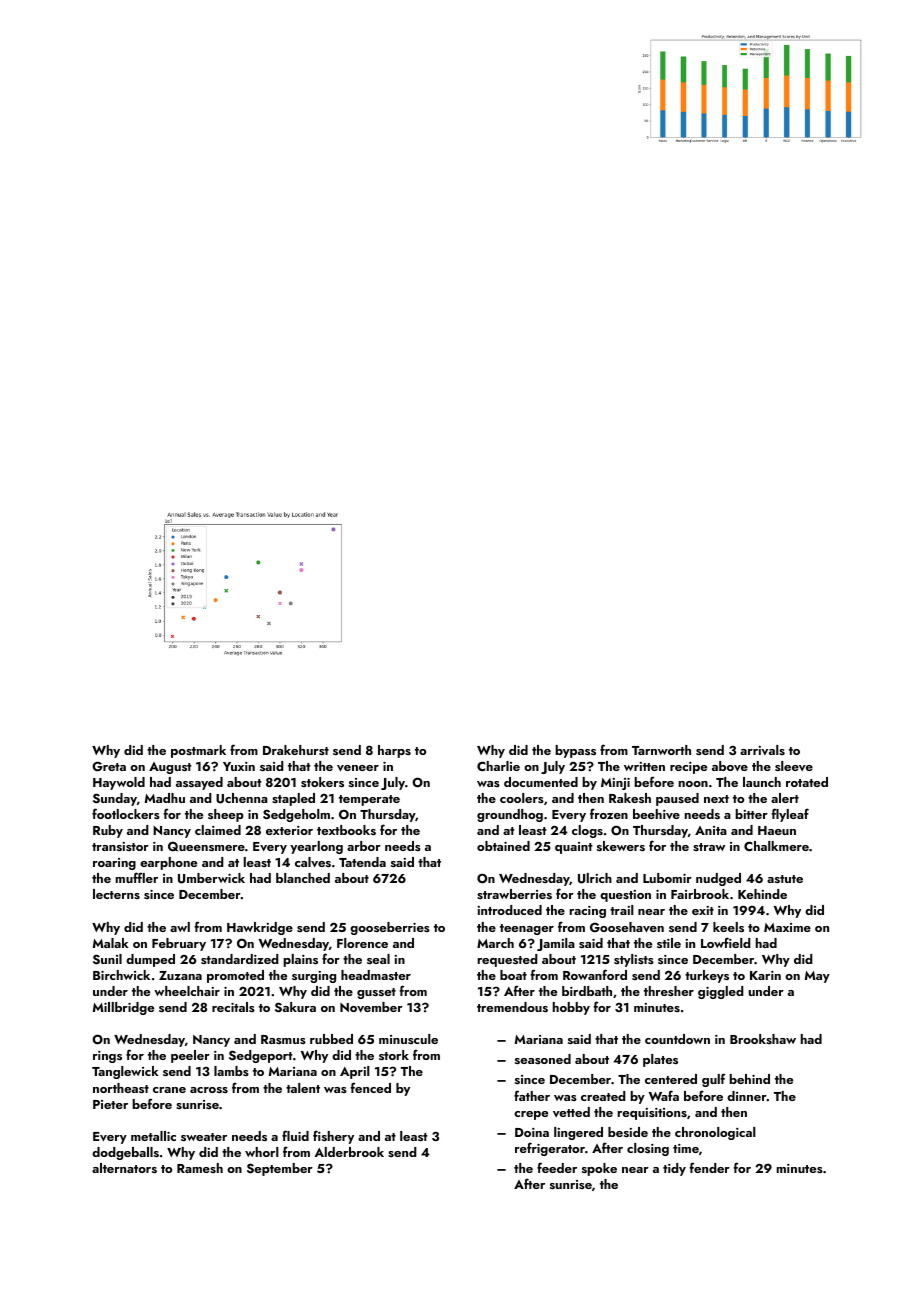  Describe the element at coordinates (408, 1039) in the image. I see `minuscule` at that location.
